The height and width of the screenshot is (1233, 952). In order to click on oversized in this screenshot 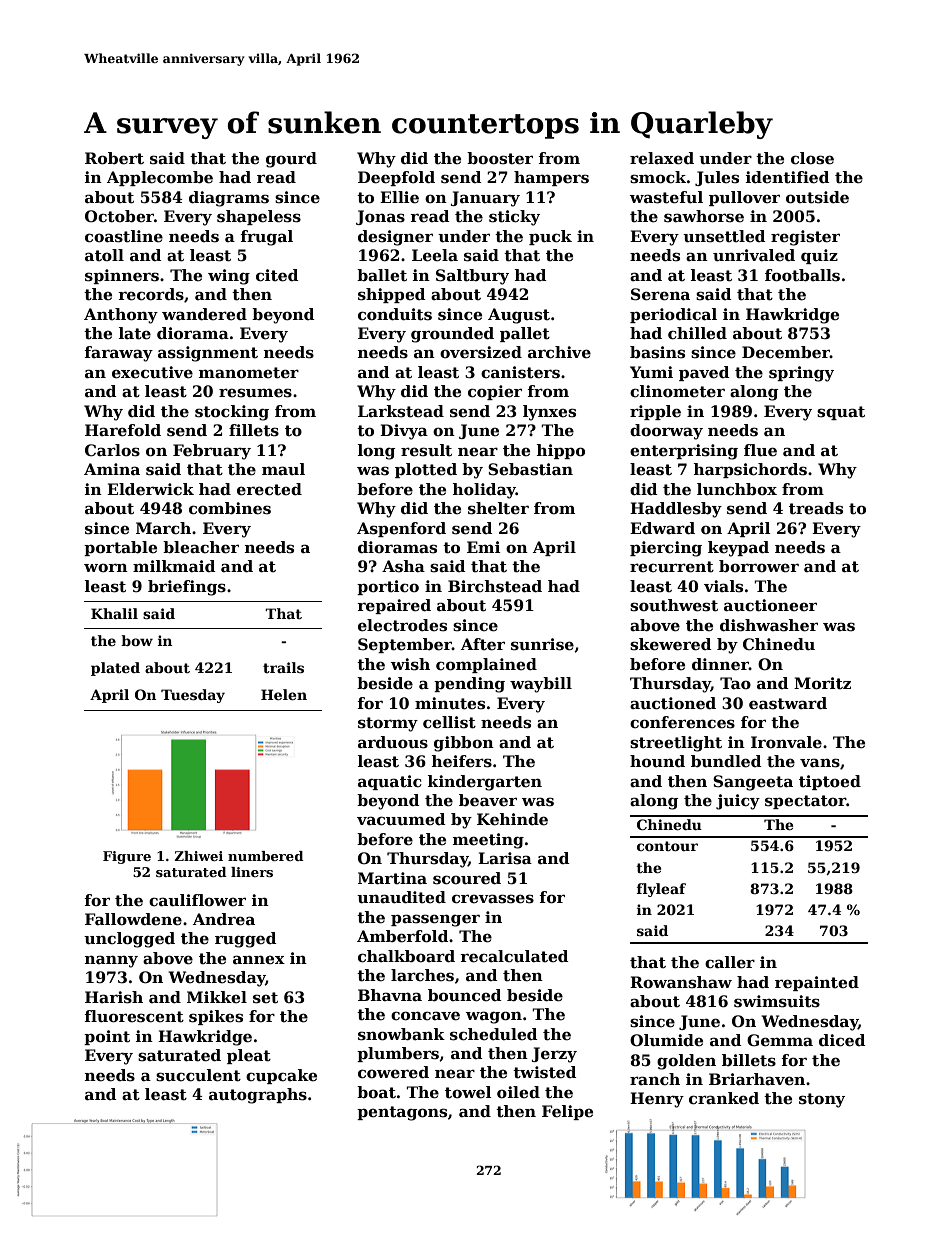, I will do `click(481, 352)`.
